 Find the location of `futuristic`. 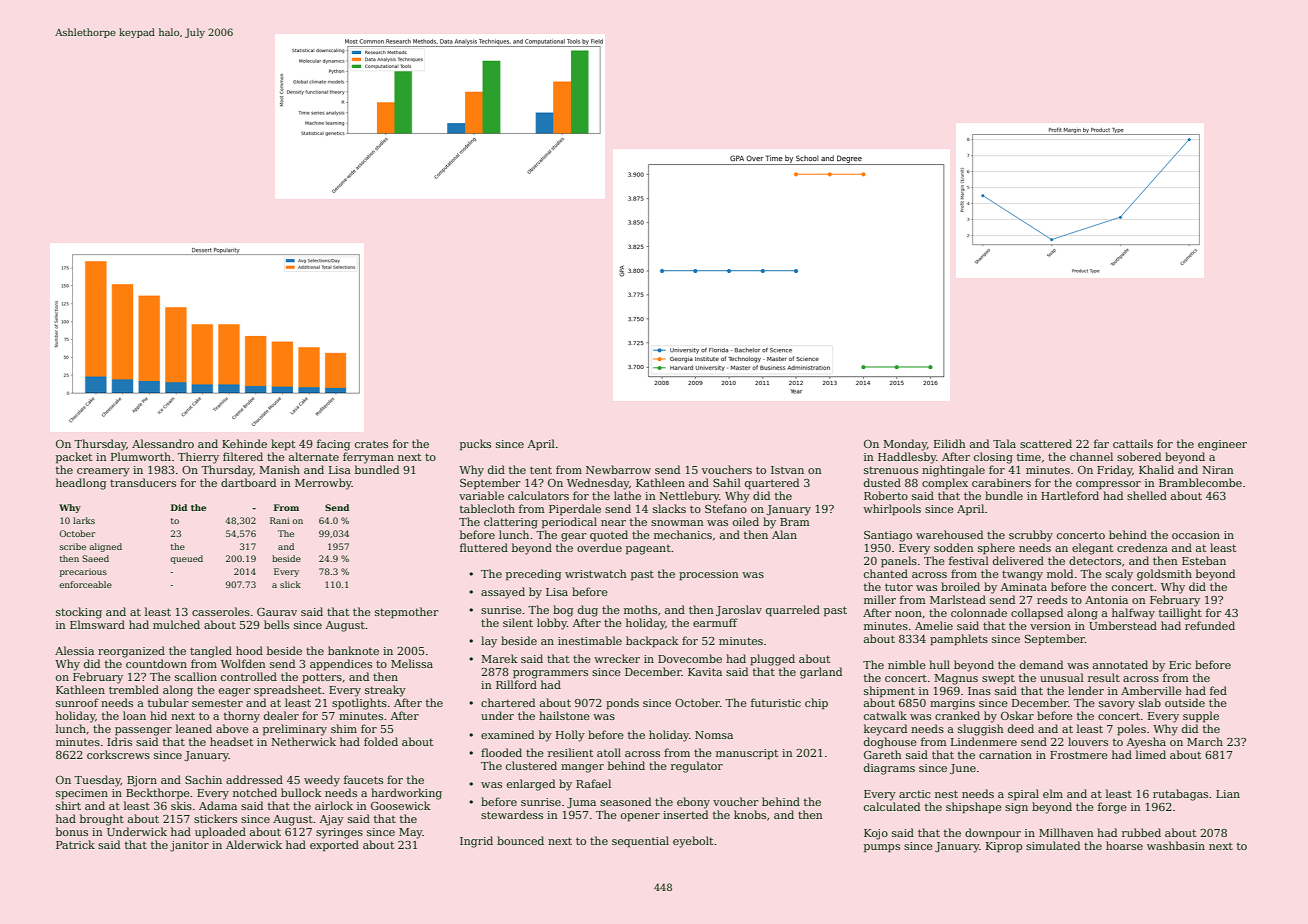

futuristic is located at coordinates (776, 702).
